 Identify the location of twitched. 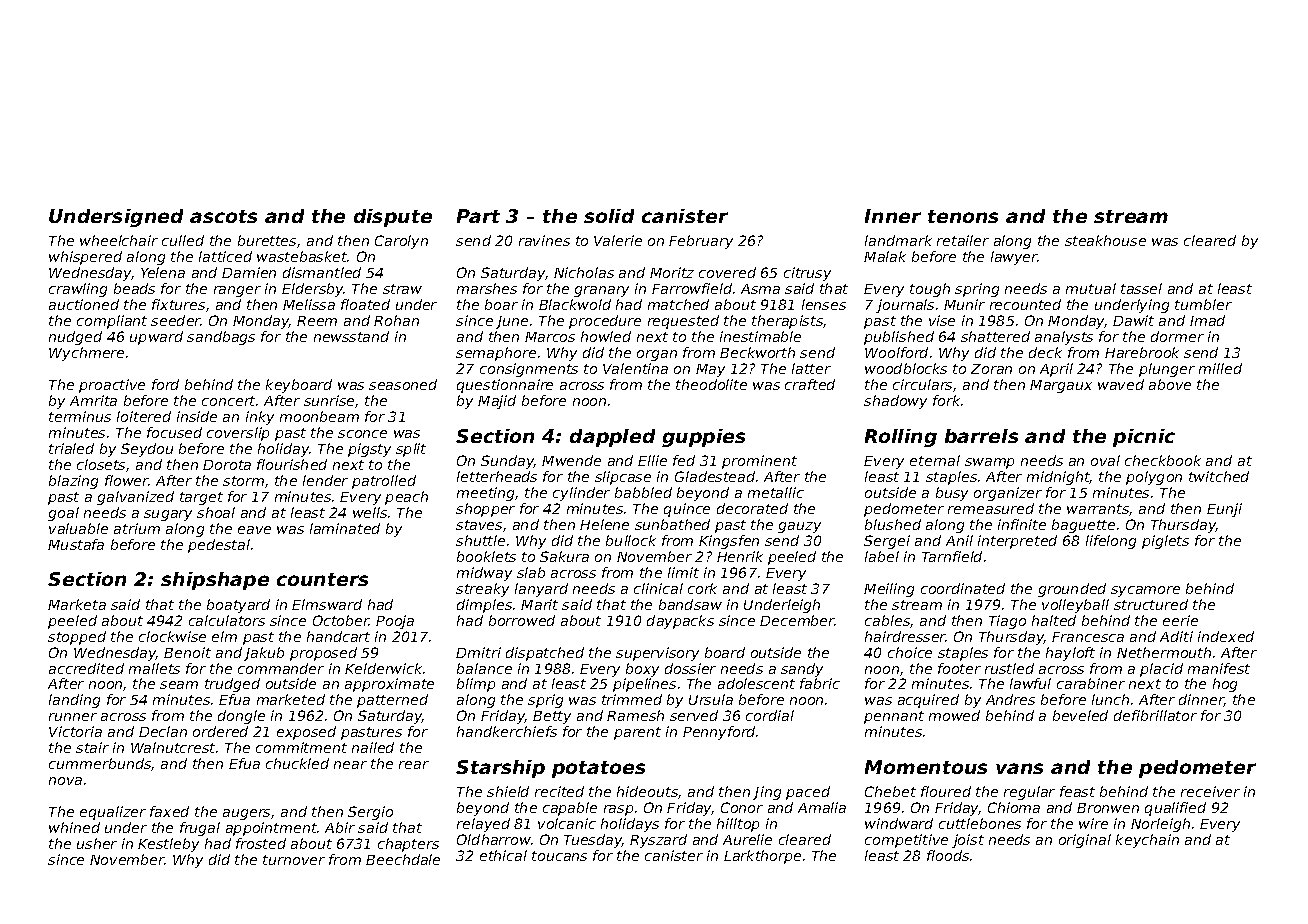
(1219, 476).
